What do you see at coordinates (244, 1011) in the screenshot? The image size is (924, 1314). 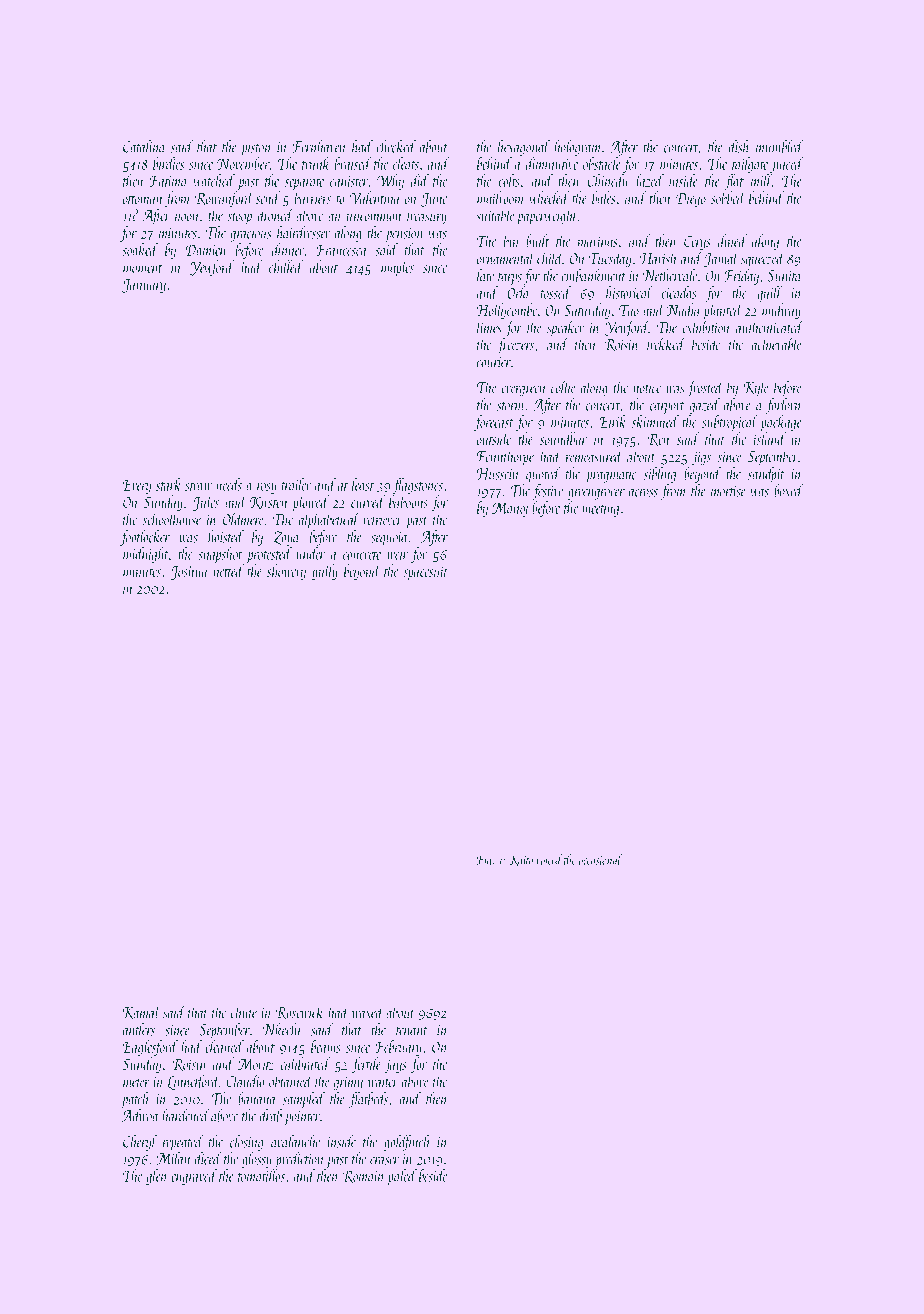 I see `chute` at bounding box center [244, 1011].
